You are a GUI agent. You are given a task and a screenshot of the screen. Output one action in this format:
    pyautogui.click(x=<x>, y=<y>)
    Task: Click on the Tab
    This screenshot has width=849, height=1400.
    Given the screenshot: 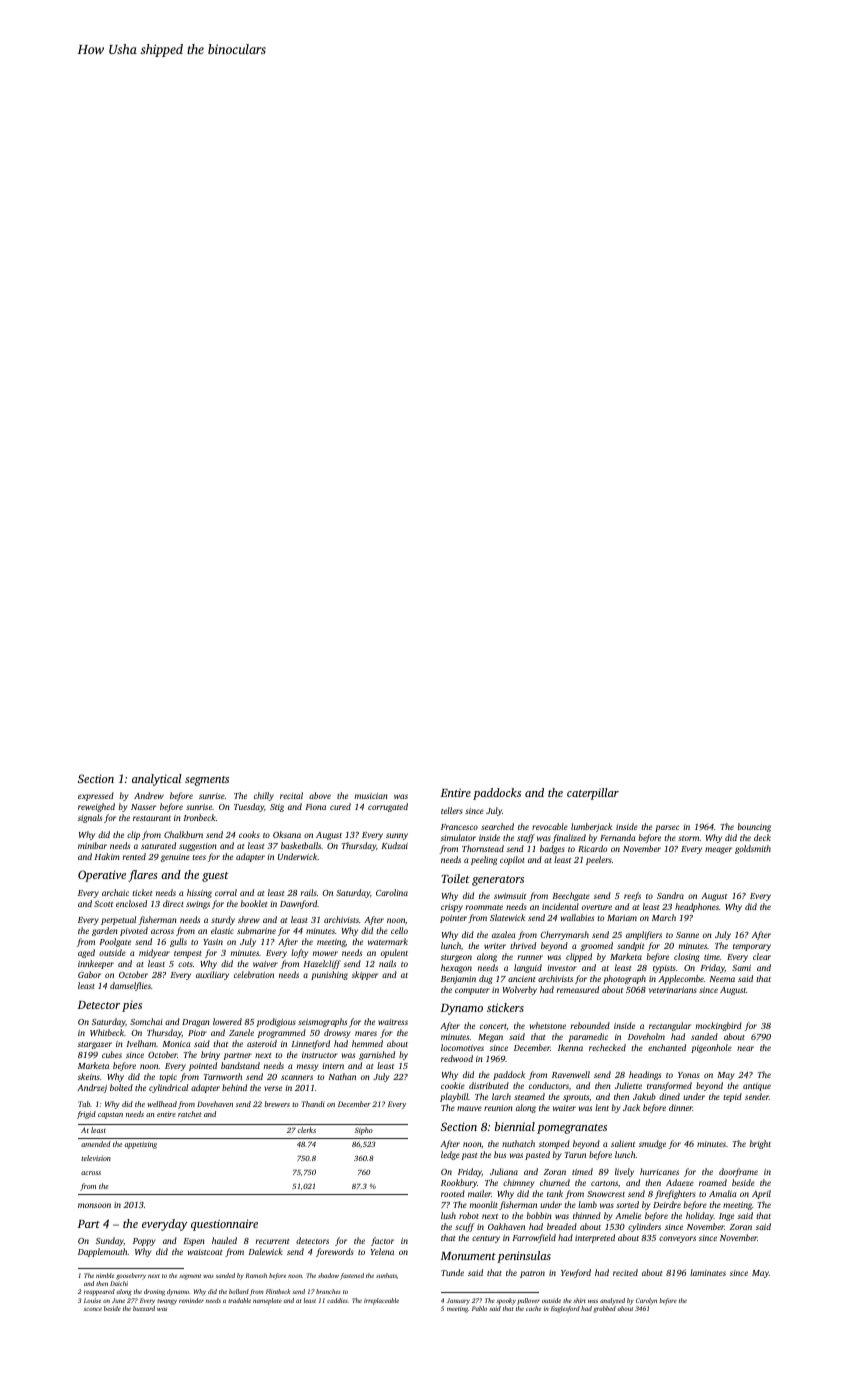 What is the action you would take?
    pyautogui.click(x=84, y=1104)
